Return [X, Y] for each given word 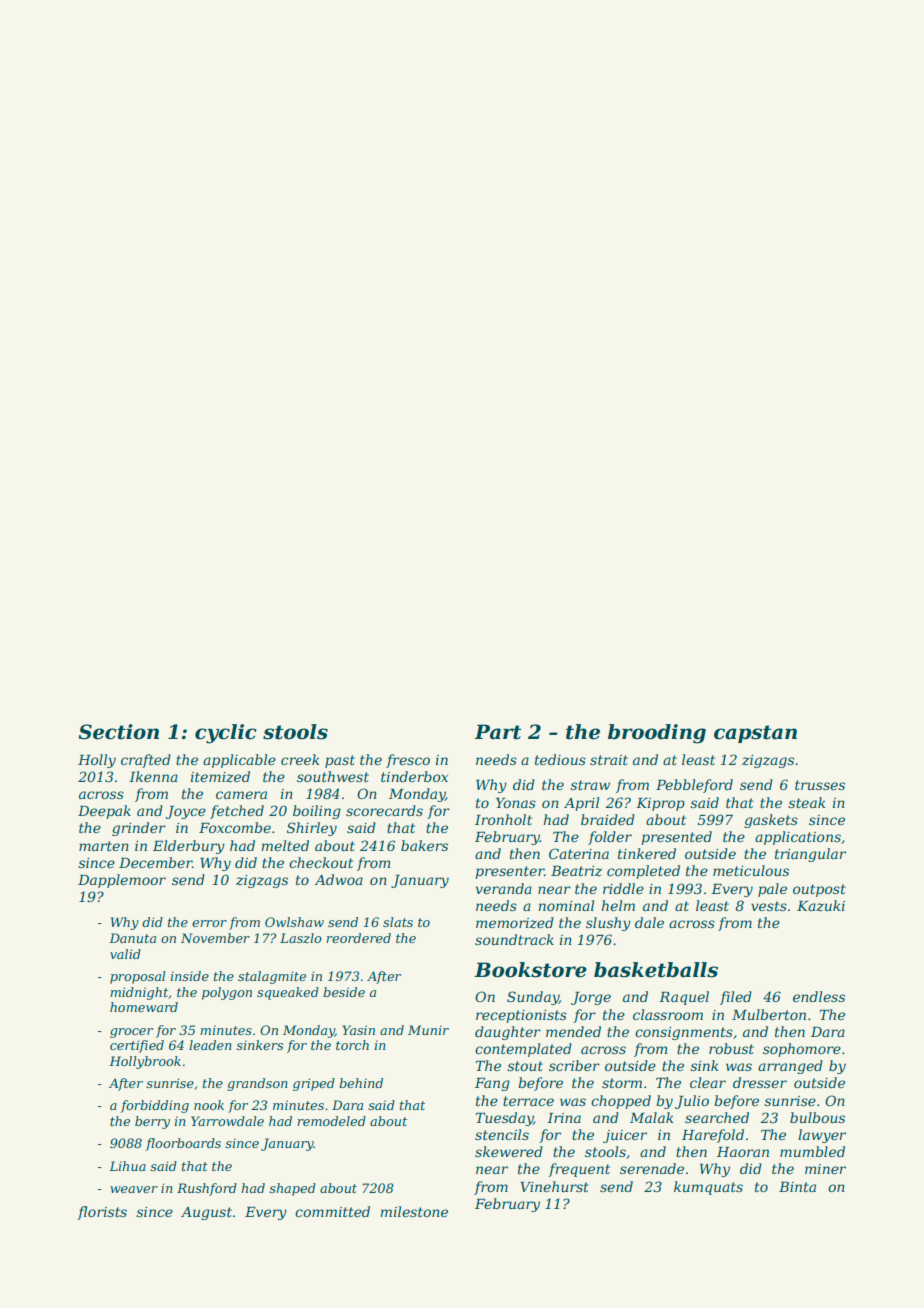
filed [736, 998]
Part [498, 732]
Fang [492, 1084]
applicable [239, 761]
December [155, 862]
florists [102, 1213]
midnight [139, 993]
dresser [760, 1082]
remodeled [331, 1121]
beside [344, 992]
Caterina [579, 853]
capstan [755, 734]
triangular [810, 855]
